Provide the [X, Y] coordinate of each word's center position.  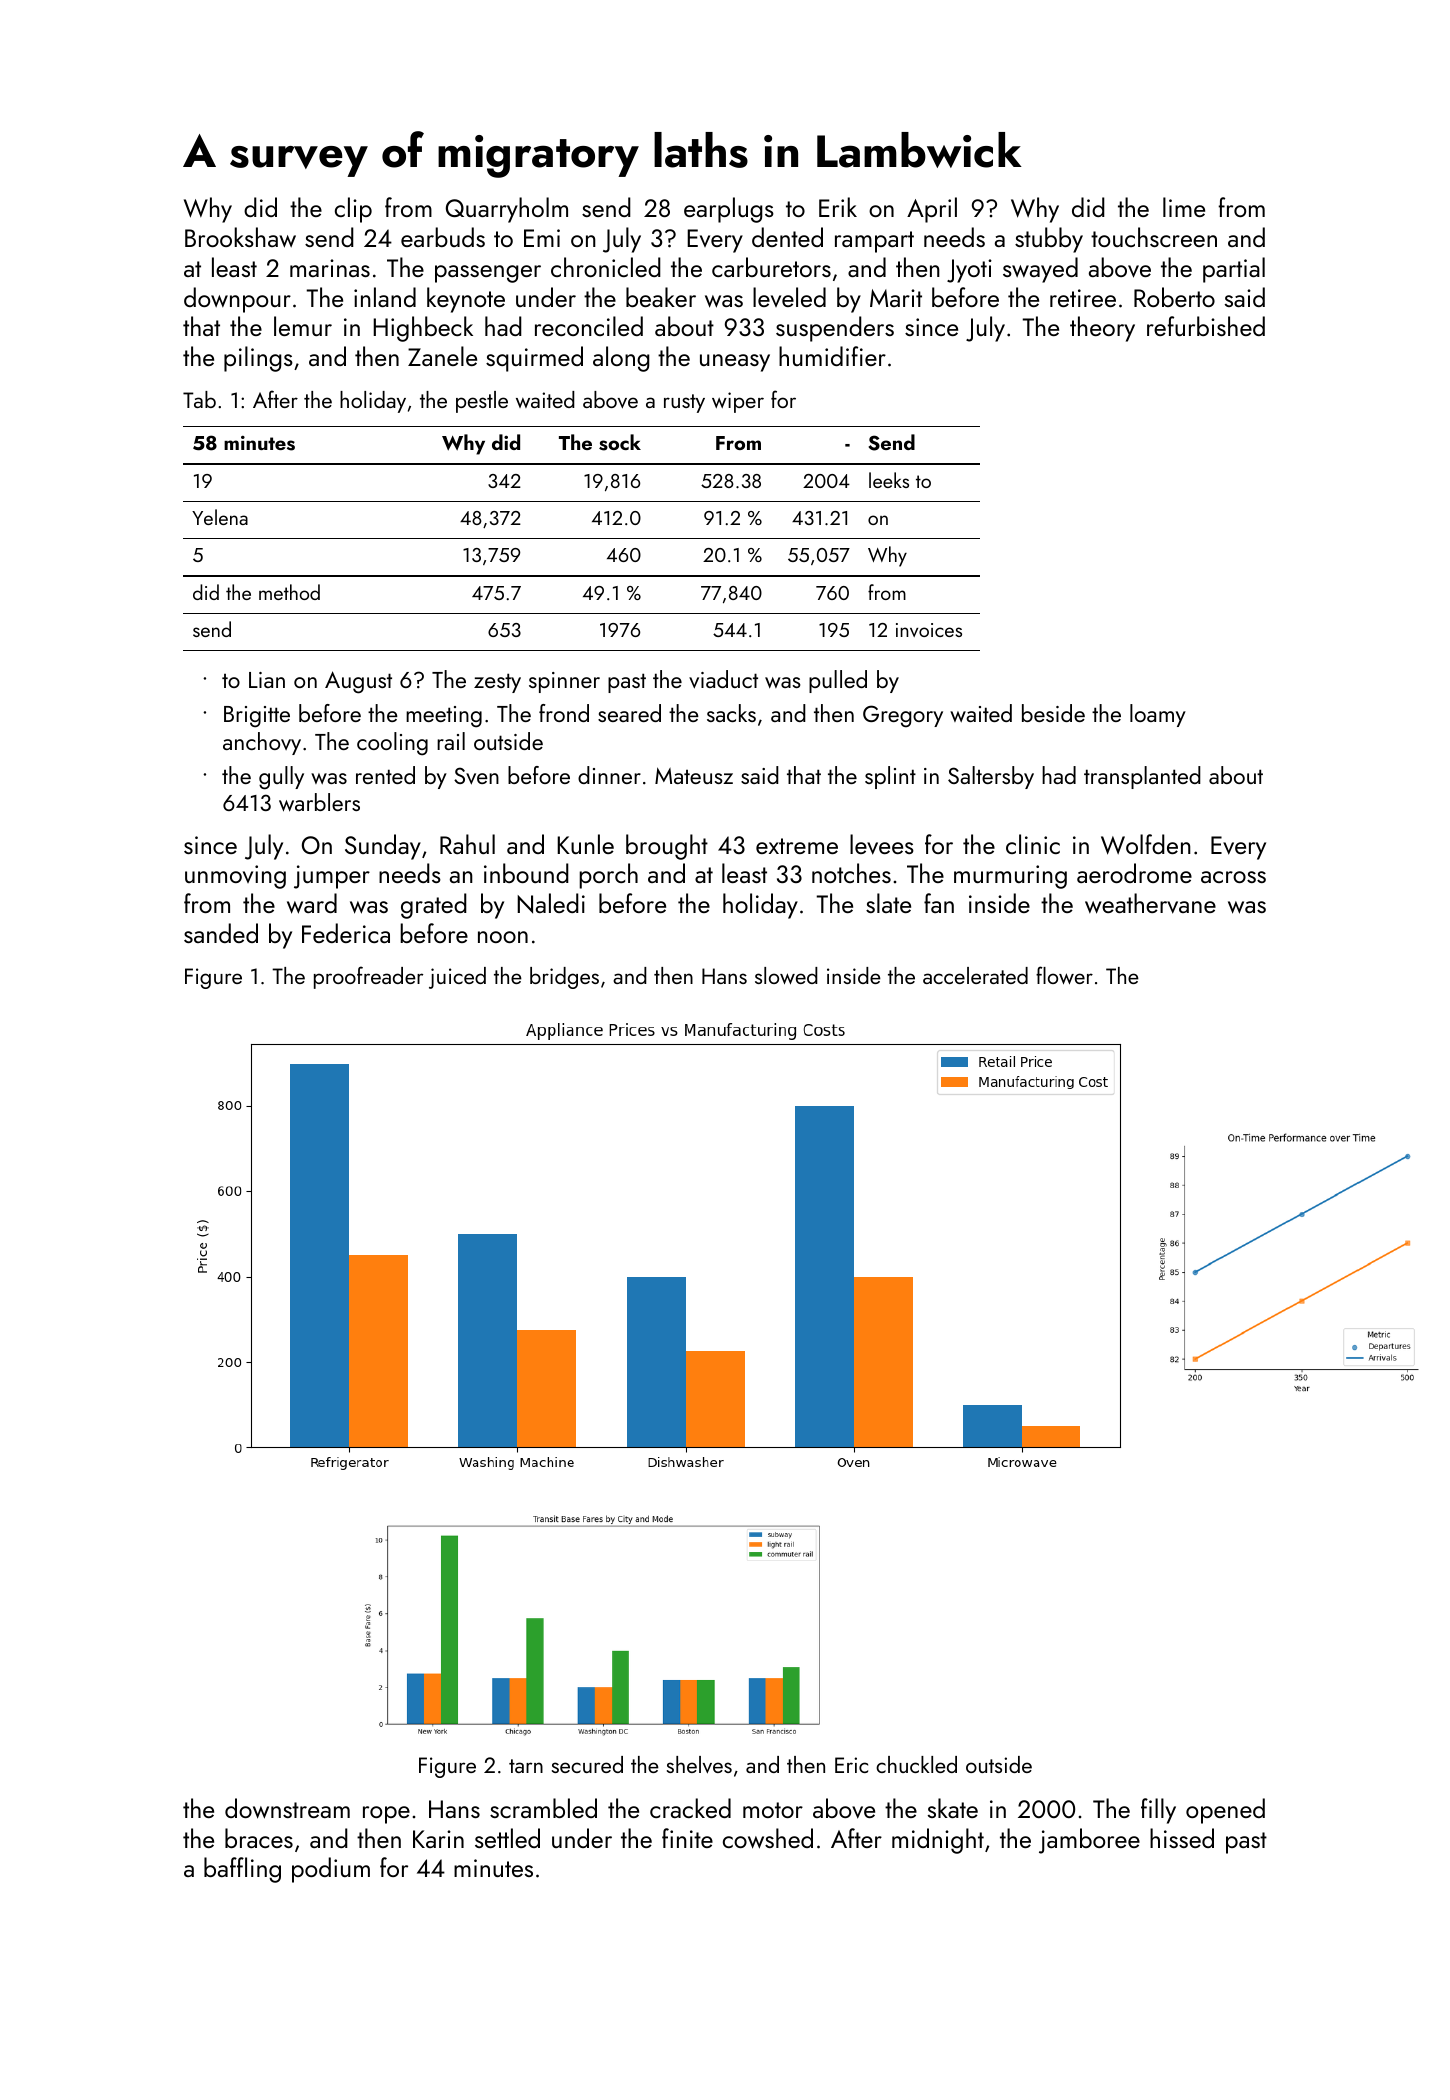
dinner [609, 775]
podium [331, 1870]
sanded [221, 933]
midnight [938, 1841]
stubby [1049, 240]
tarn [526, 1766]
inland [385, 297]
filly [1158, 1811]
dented [787, 237]
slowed [786, 975]
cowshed [768, 1838]
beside [1053, 713]
